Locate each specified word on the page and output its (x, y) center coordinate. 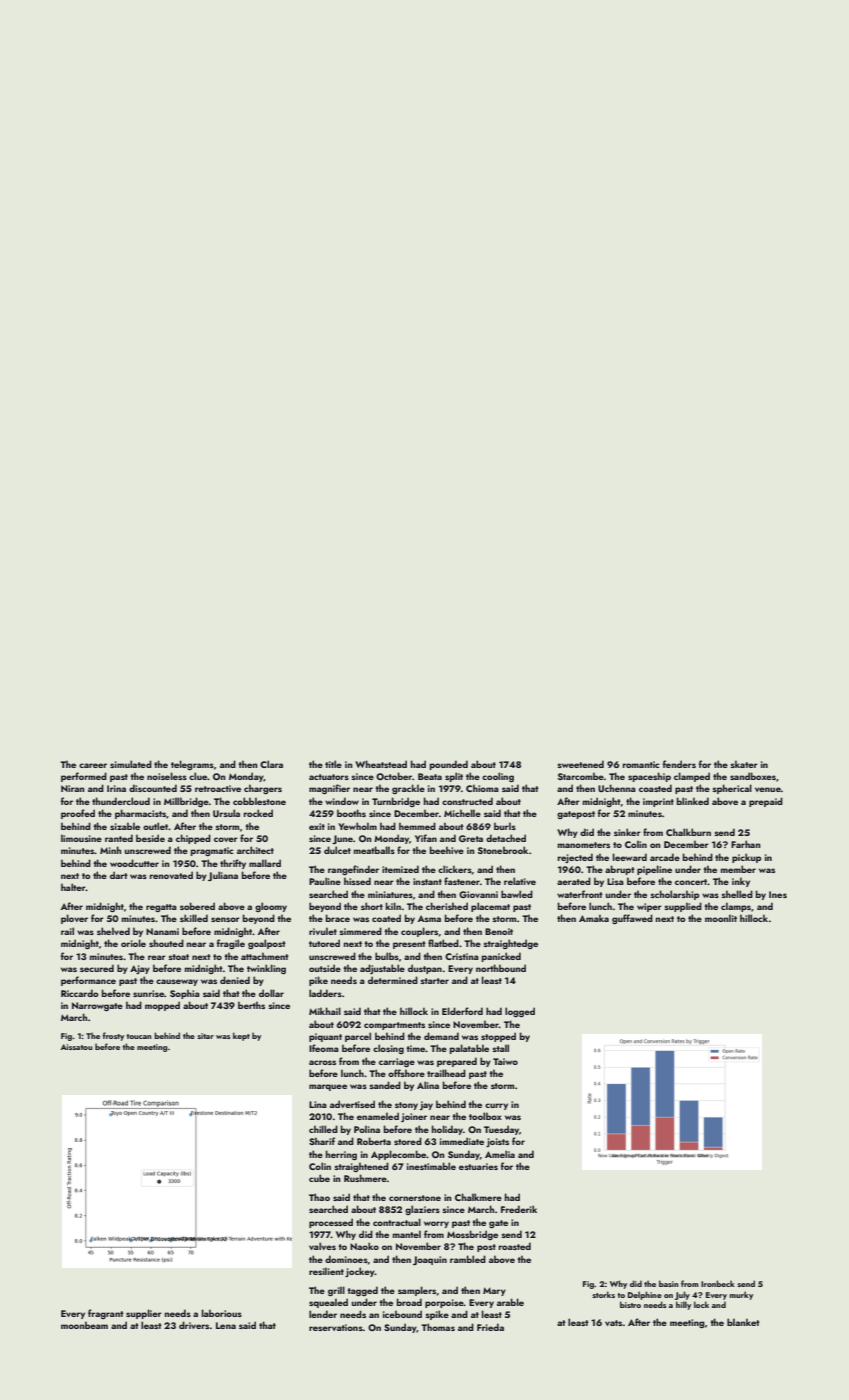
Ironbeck (718, 1283)
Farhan (746, 844)
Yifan (426, 838)
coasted (655, 788)
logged (520, 1012)
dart (119, 875)
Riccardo (80, 993)
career (93, 765)
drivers (194, 1325)
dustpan (425, 969)
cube (319, 1178)
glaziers (422, 1210)
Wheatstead (381, 764)
